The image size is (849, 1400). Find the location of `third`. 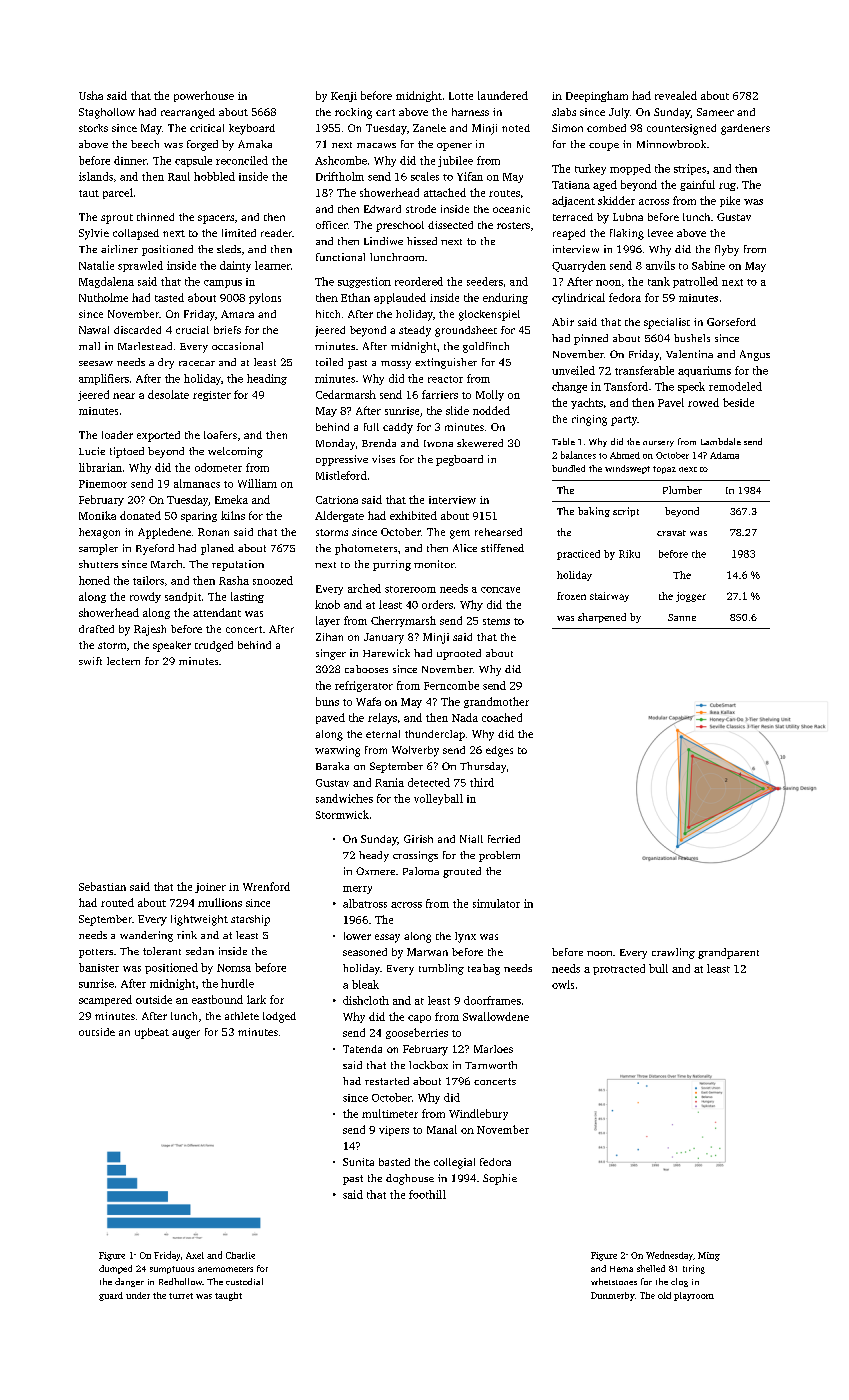

third is located at coordinates (482, 782).
